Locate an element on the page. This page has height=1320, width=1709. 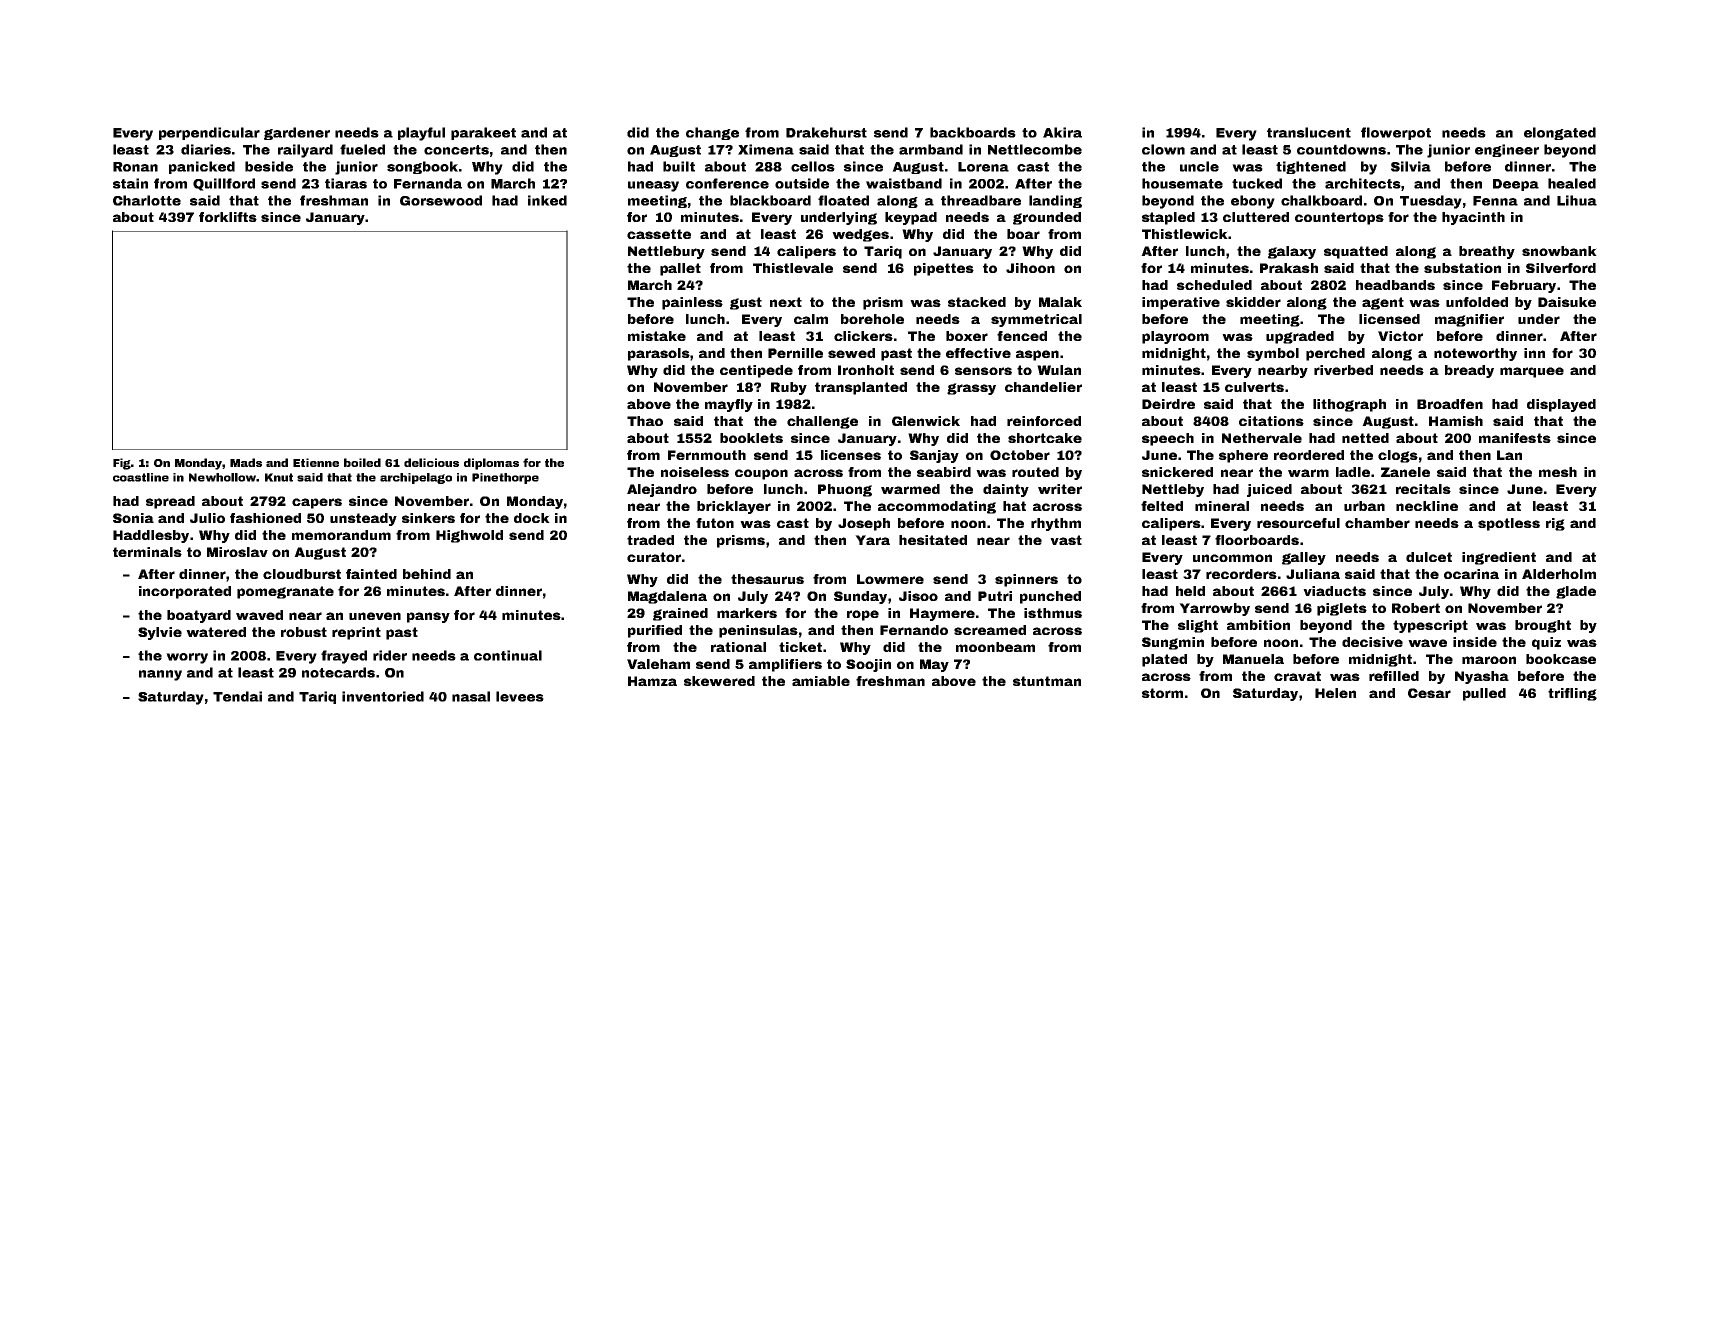
upgraded is located at coordinates (1300, 337).
